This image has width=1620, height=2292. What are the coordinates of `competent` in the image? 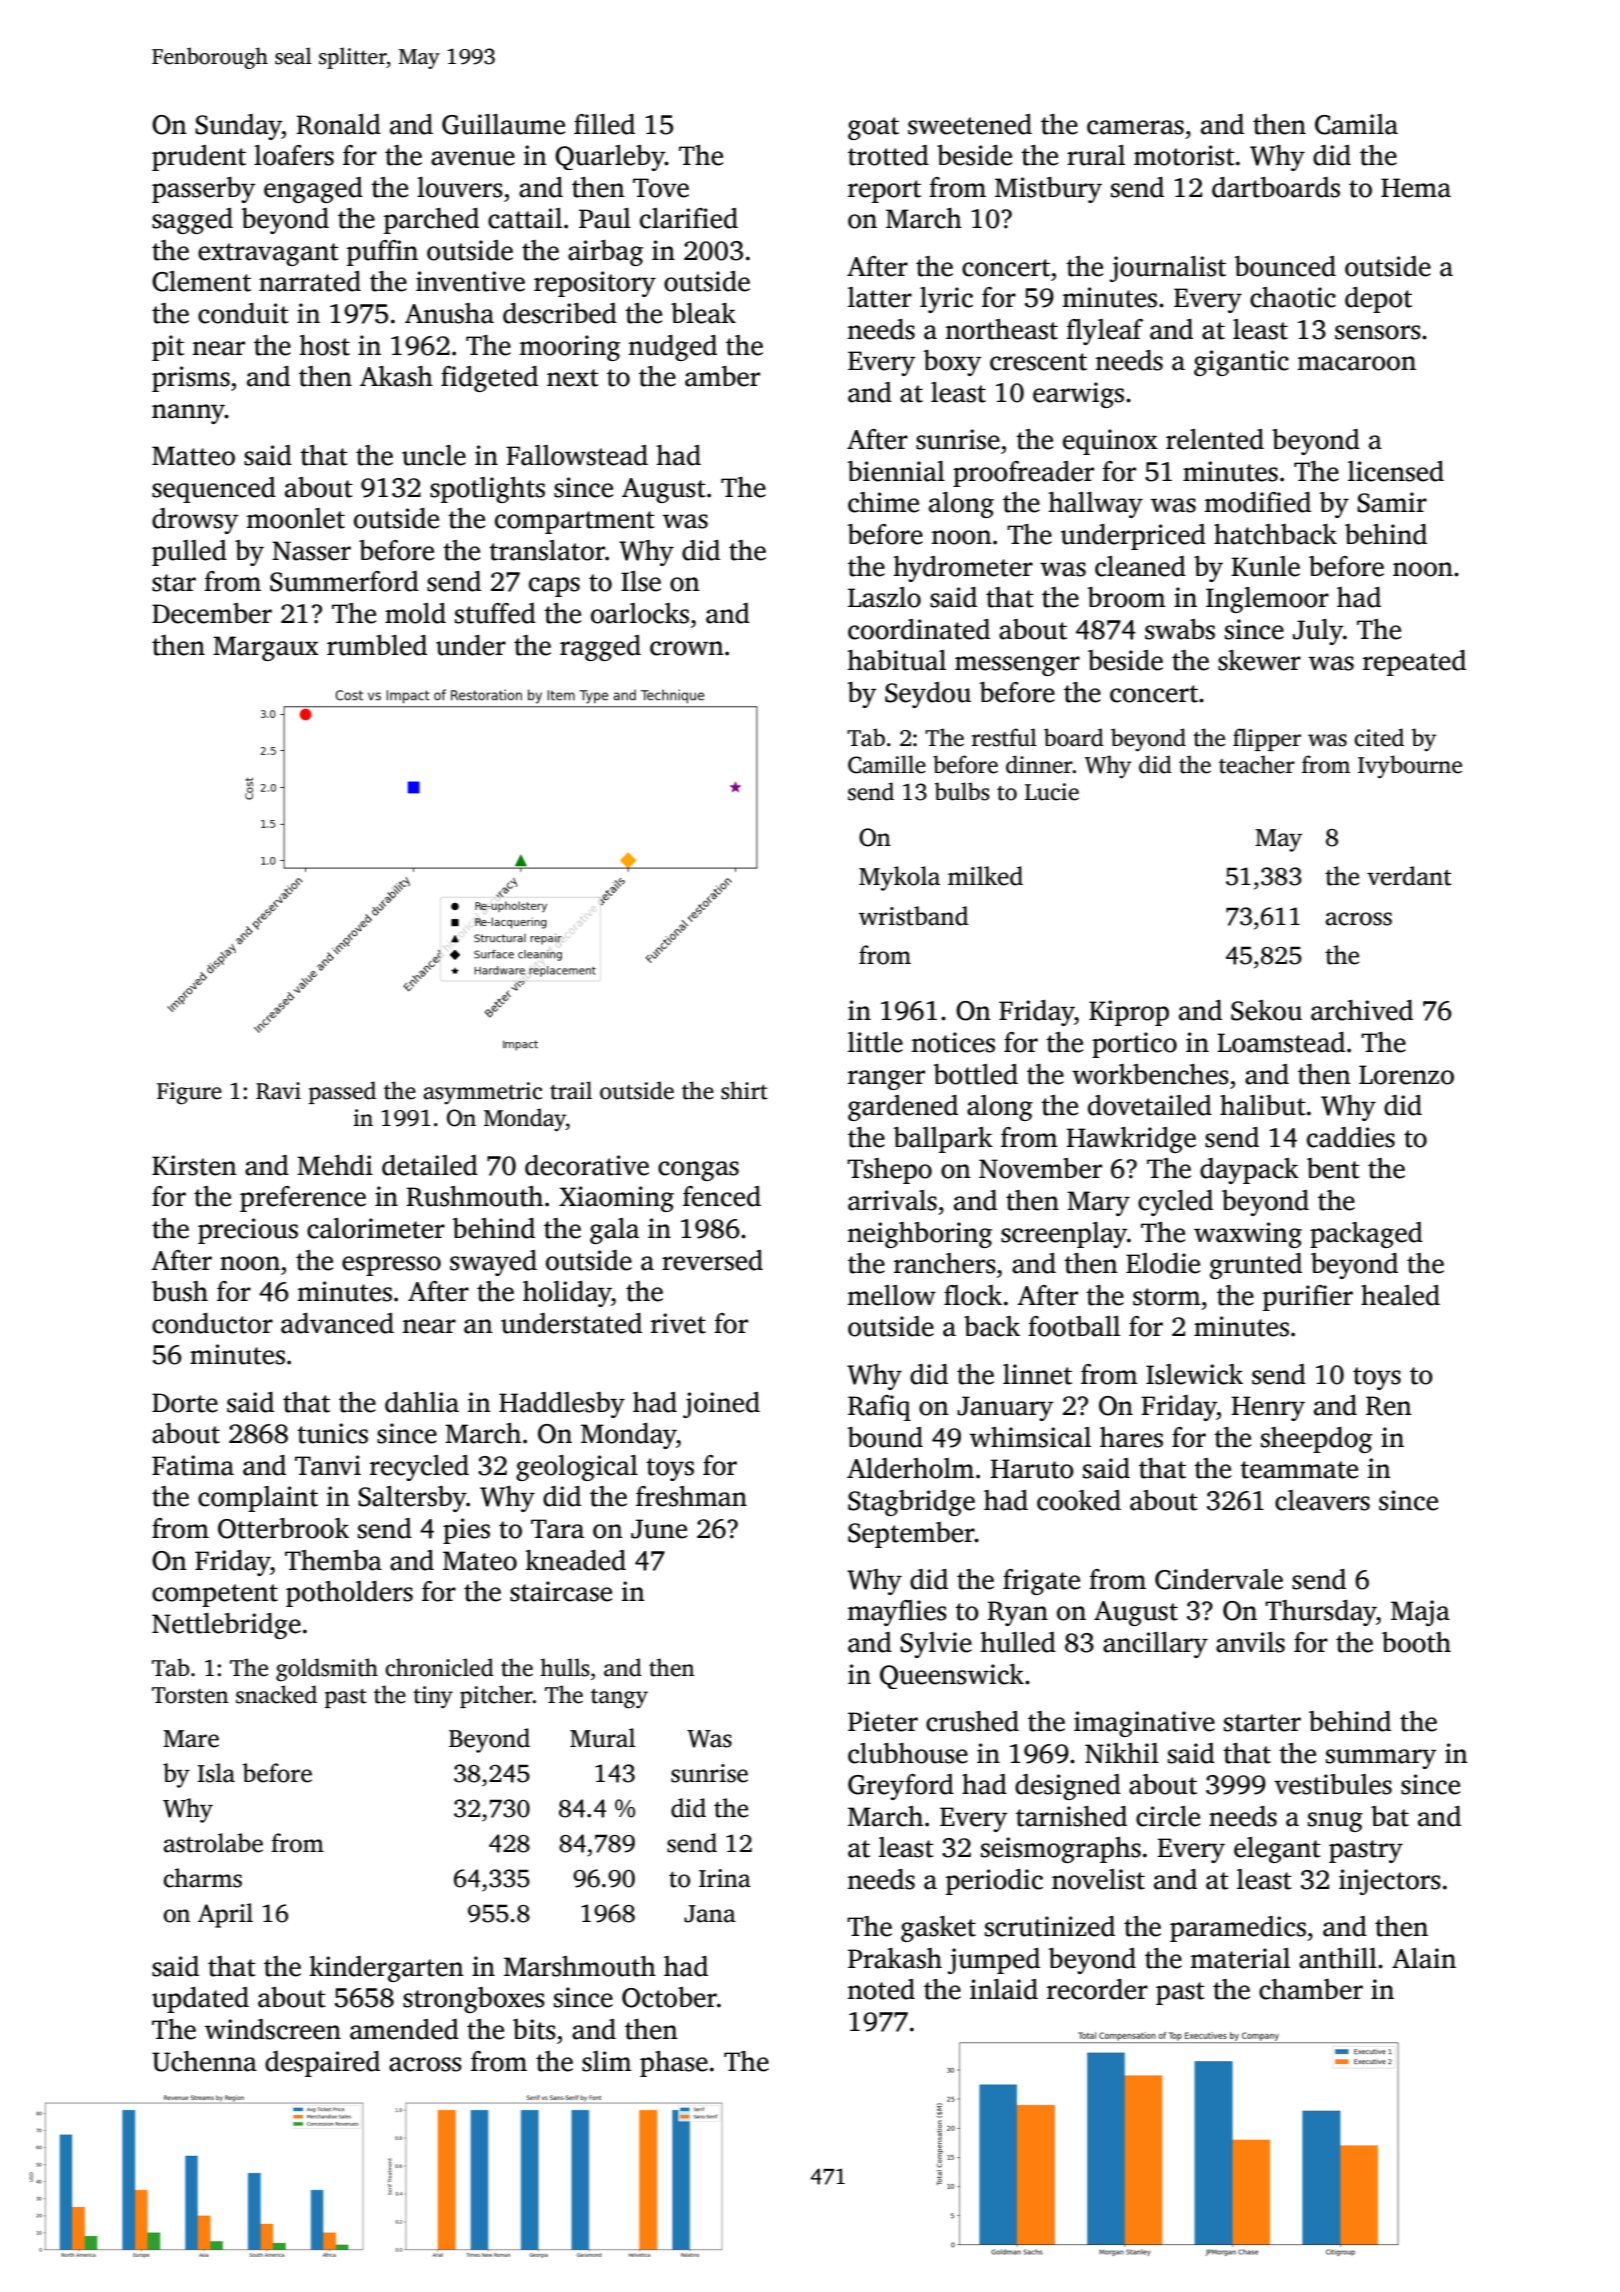 It's located at (215, 1595).
